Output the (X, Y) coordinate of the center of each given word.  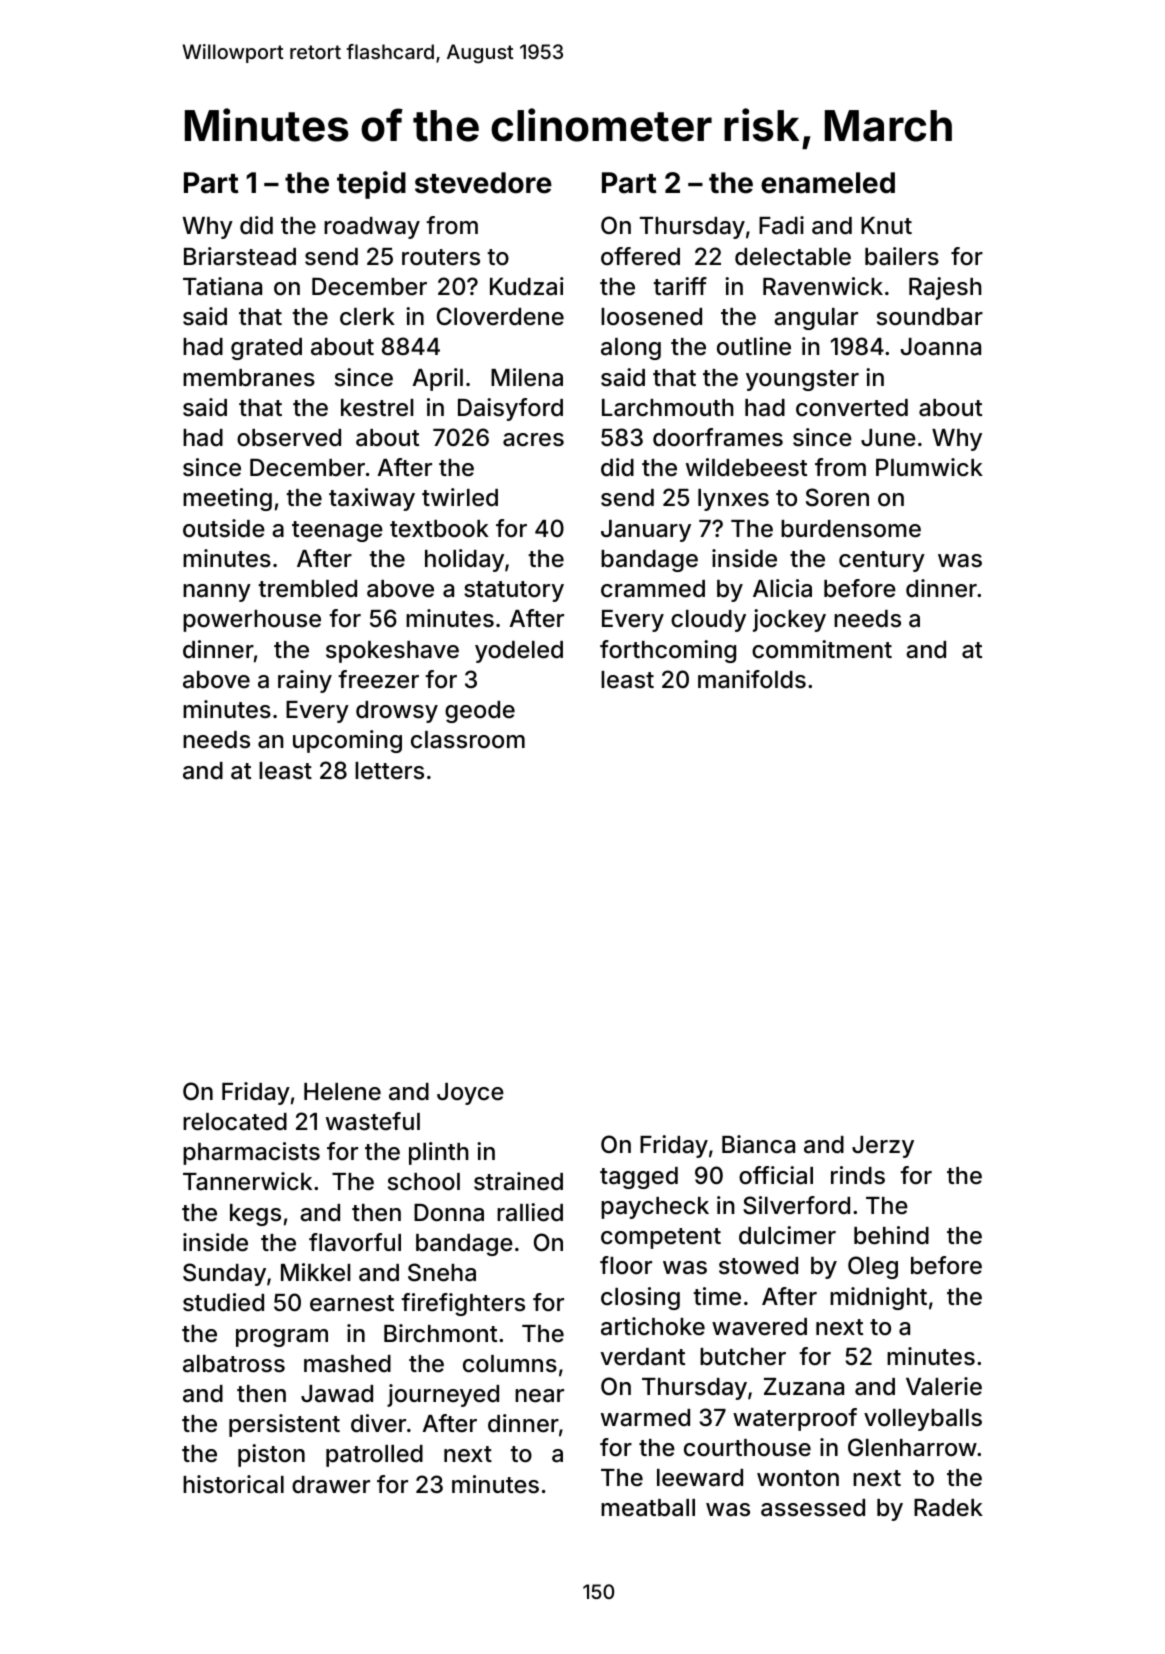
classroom (468, 740)
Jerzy (883, 1147)
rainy (305, 681)
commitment (822, 649)
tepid (371, 185)
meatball (648, 1508)
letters (389, 771)
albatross (234, 1364)
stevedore (483, 183)
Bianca (758, 1144)
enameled (828, 183)
